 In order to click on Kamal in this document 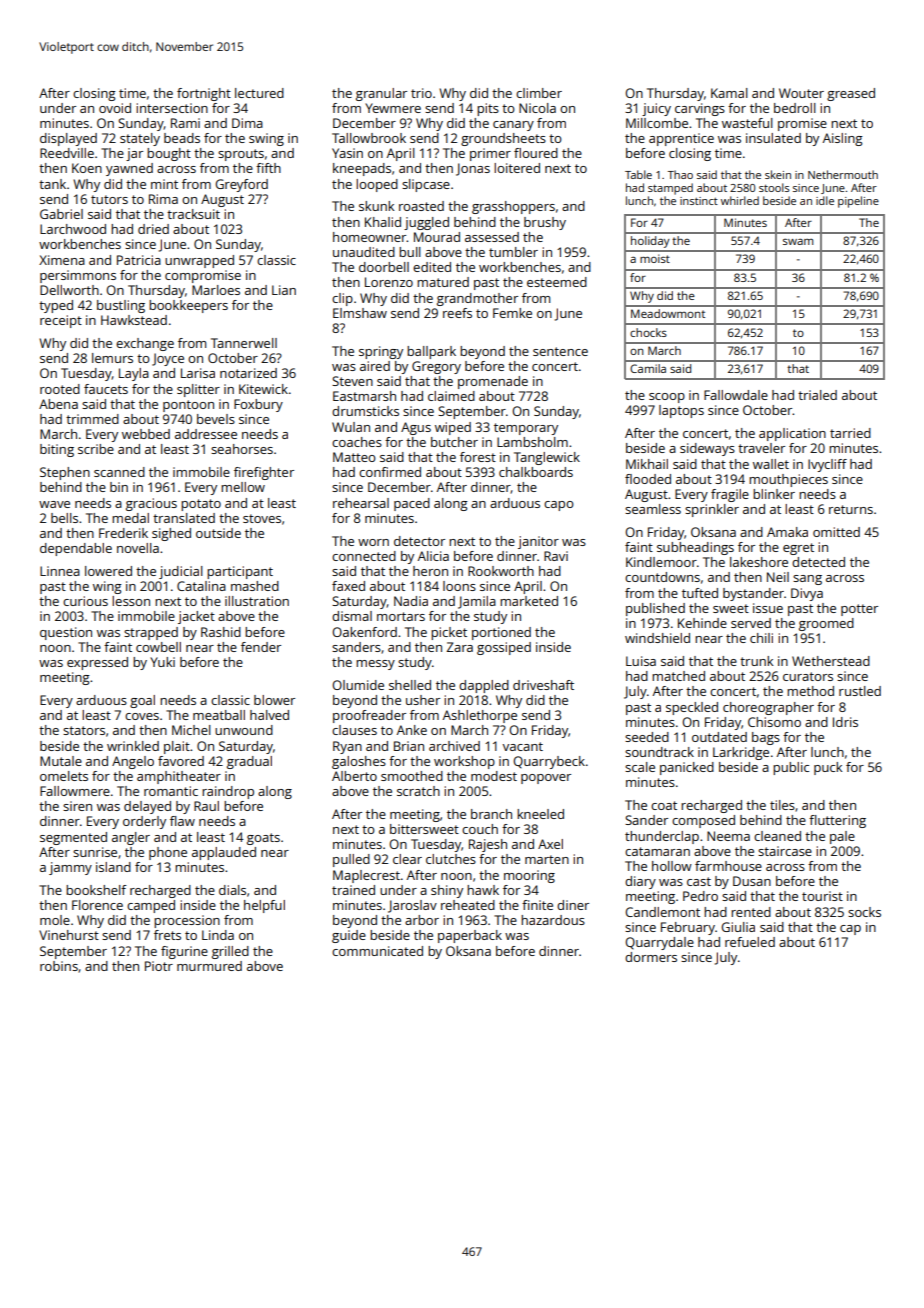, I will do `click(729, 93)`.
